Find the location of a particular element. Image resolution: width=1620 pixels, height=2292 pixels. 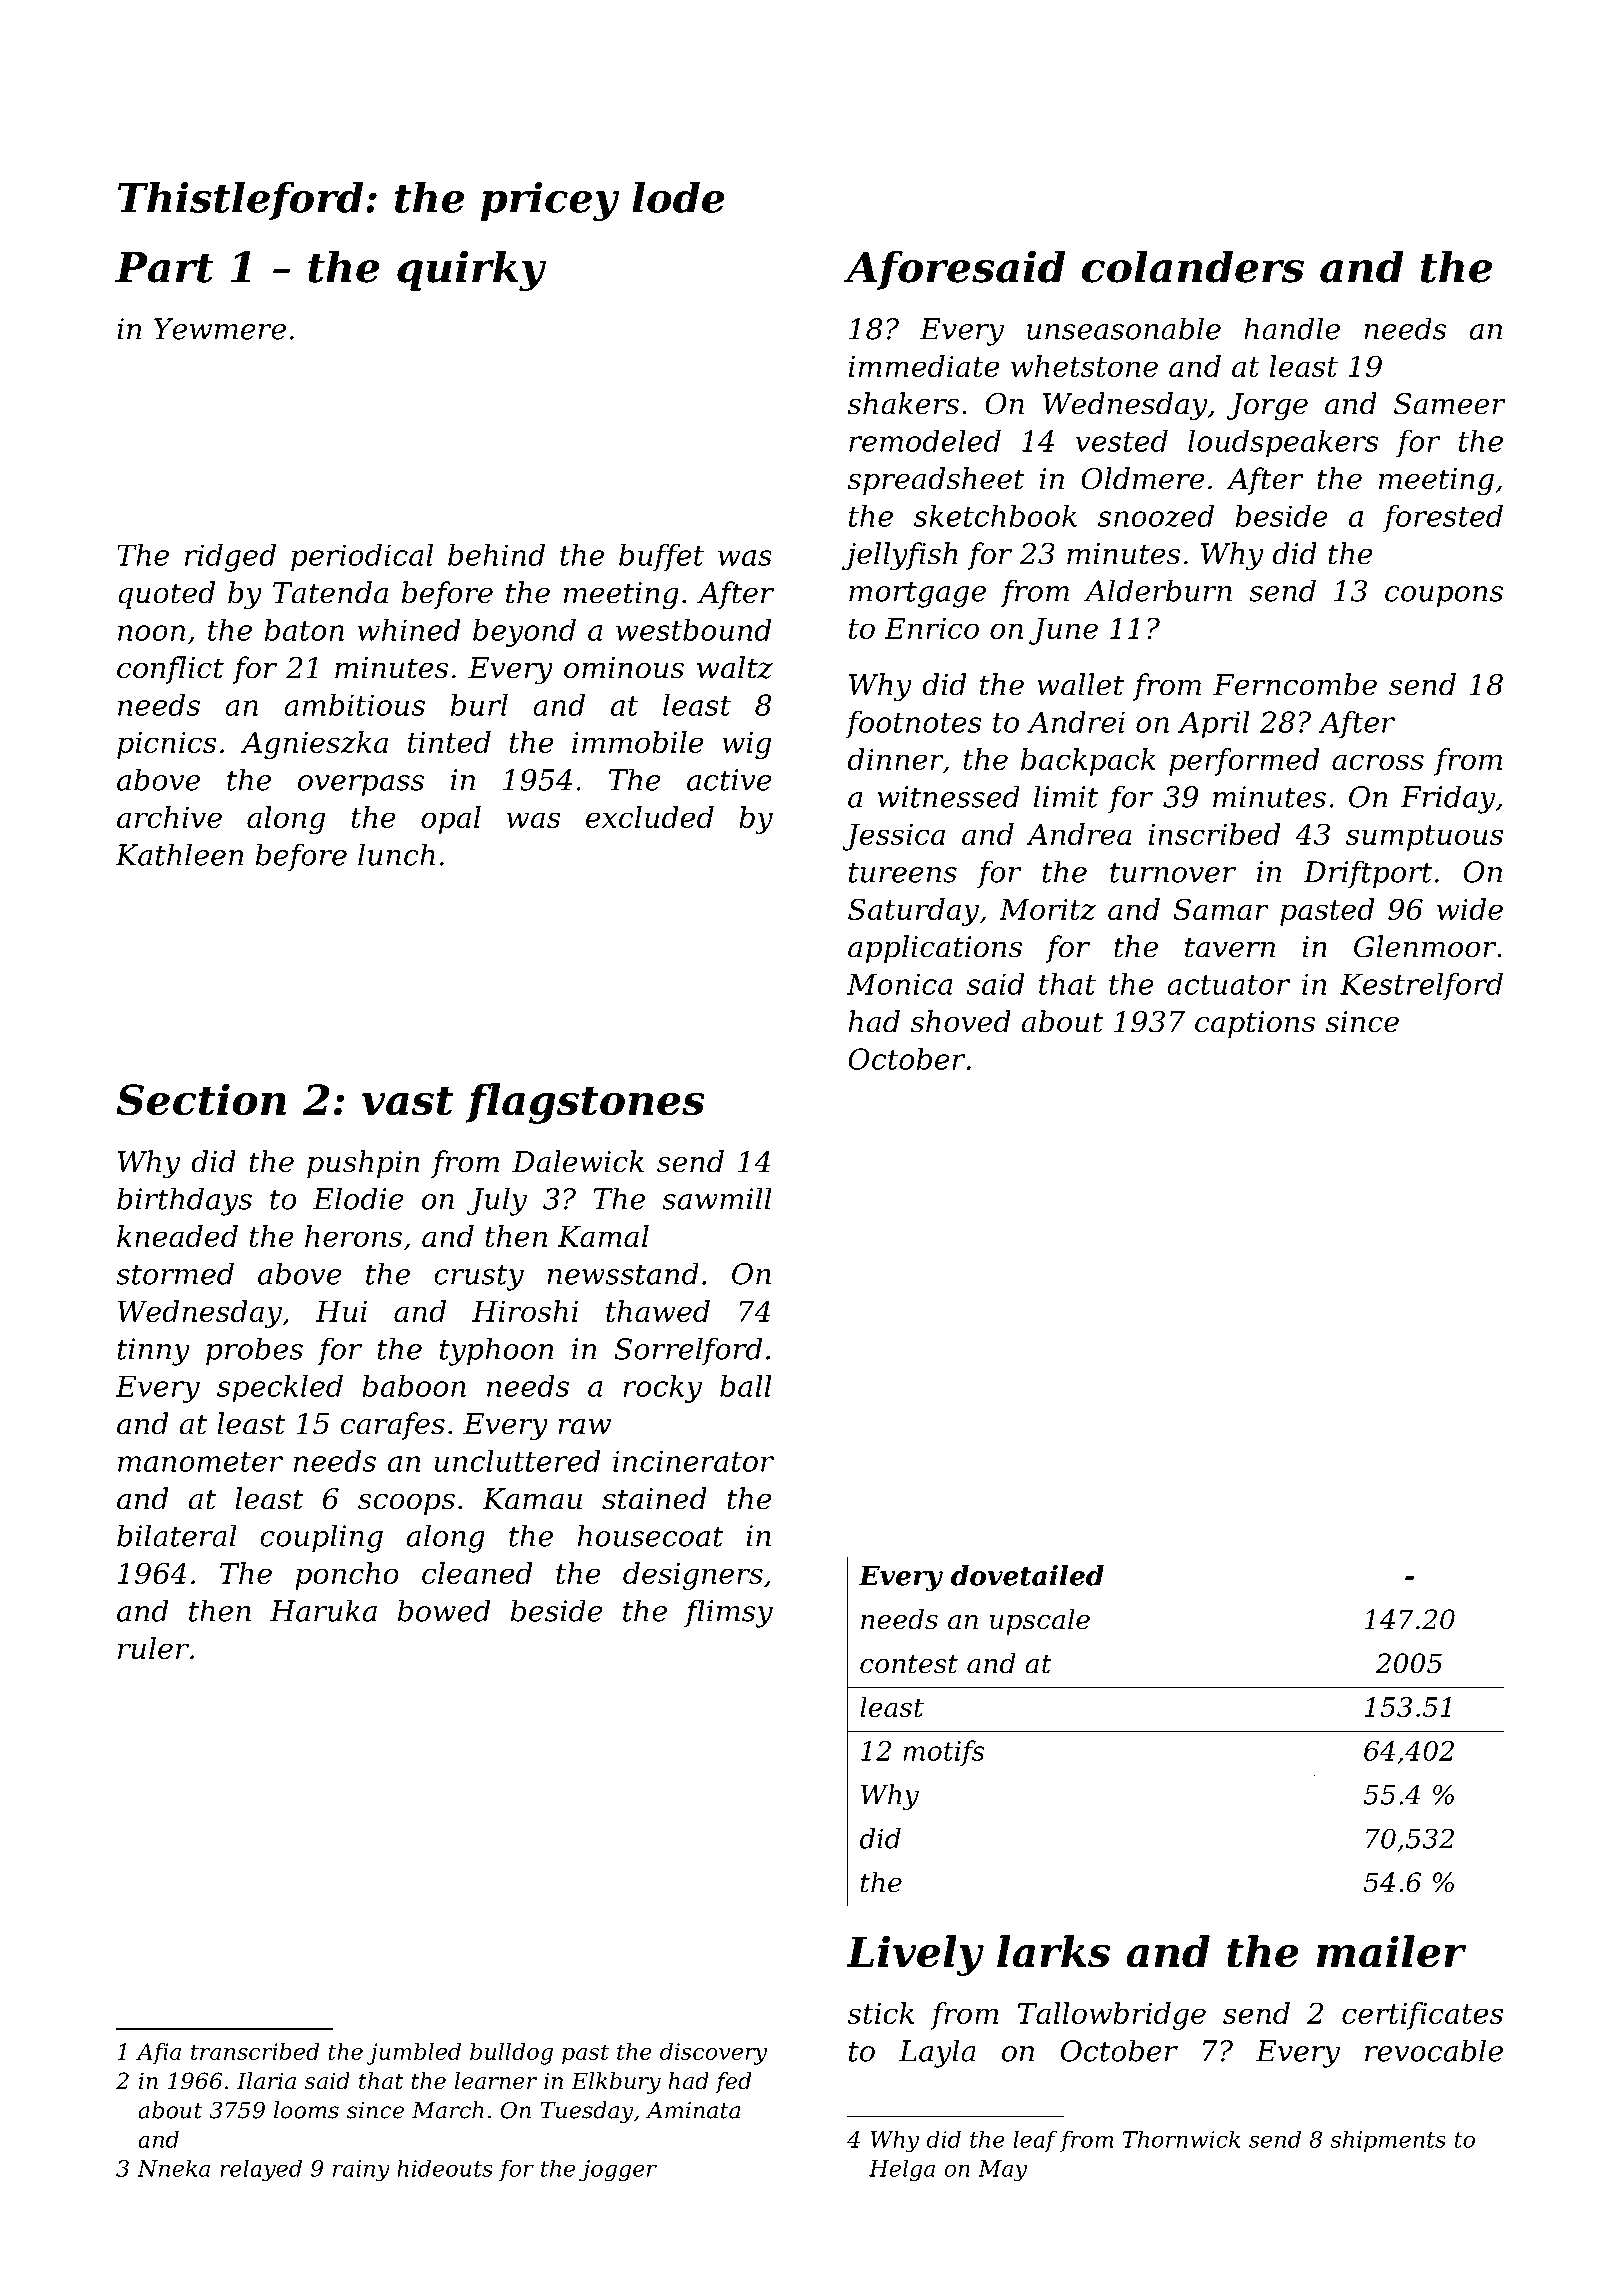

handle is located at coordinates (1292, 328).
